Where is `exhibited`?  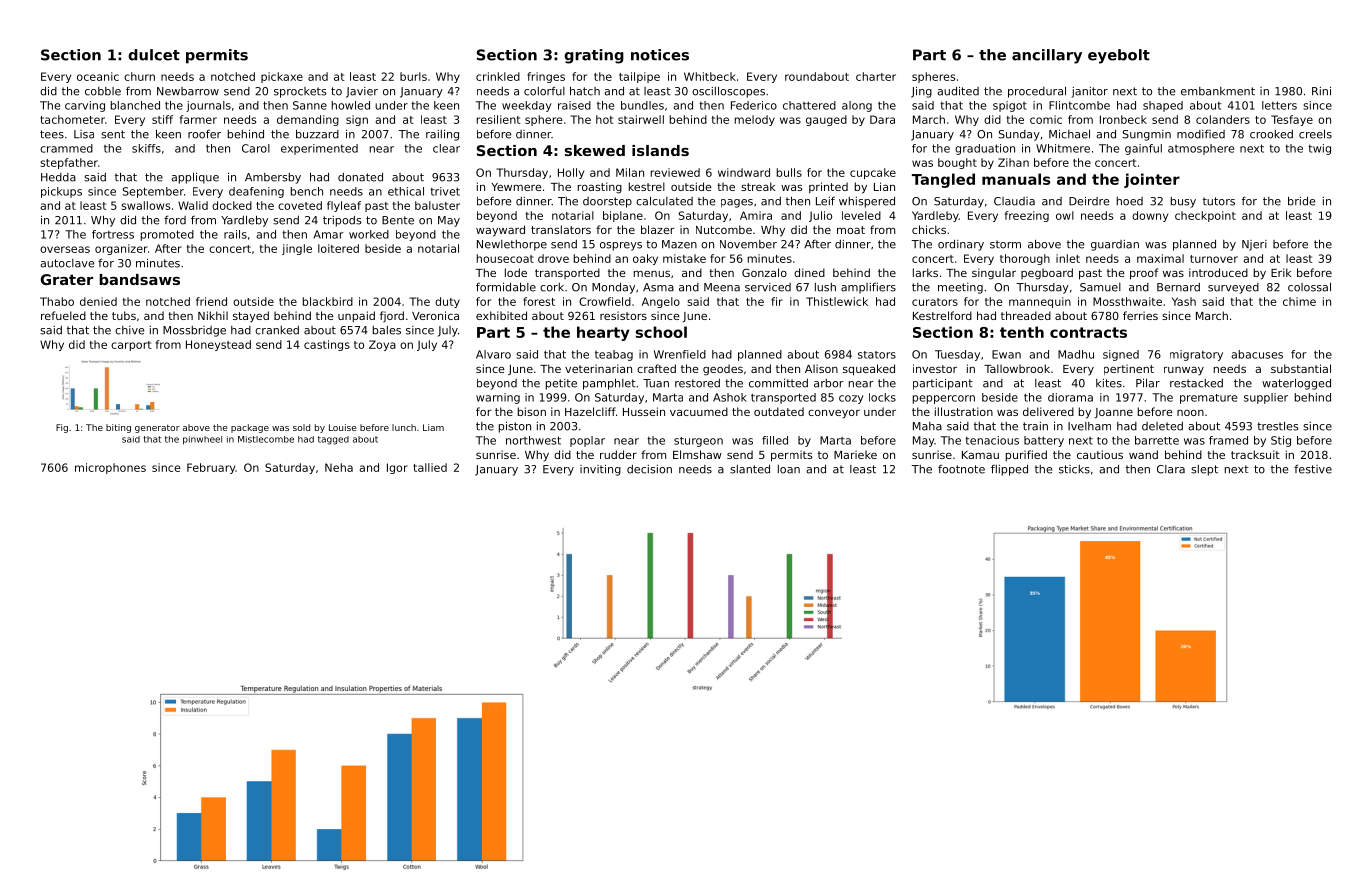 exhibited is located at coordinates (501, 315).
